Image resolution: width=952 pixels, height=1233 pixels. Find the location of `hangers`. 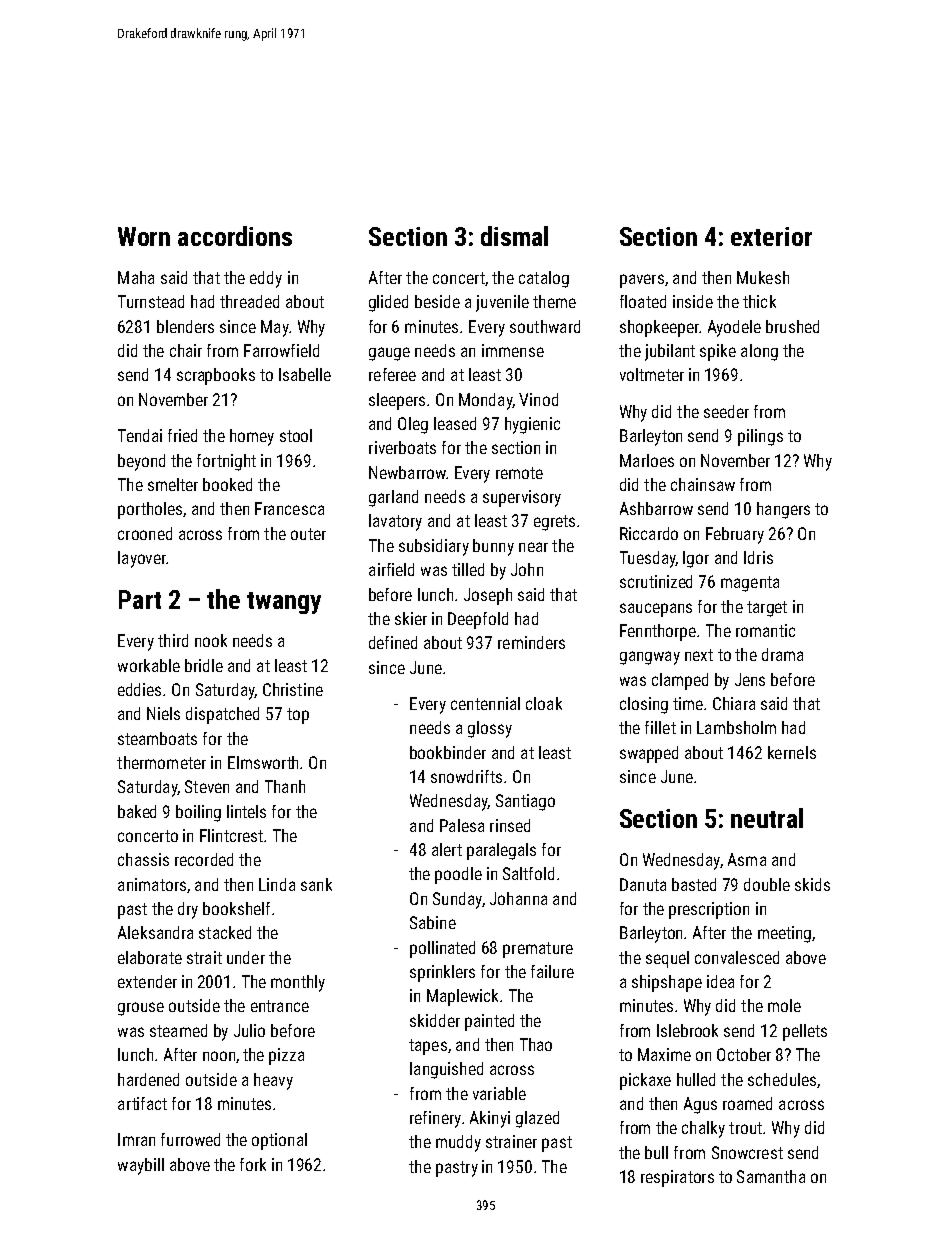

hangers is located at coordinates (783, 510).
